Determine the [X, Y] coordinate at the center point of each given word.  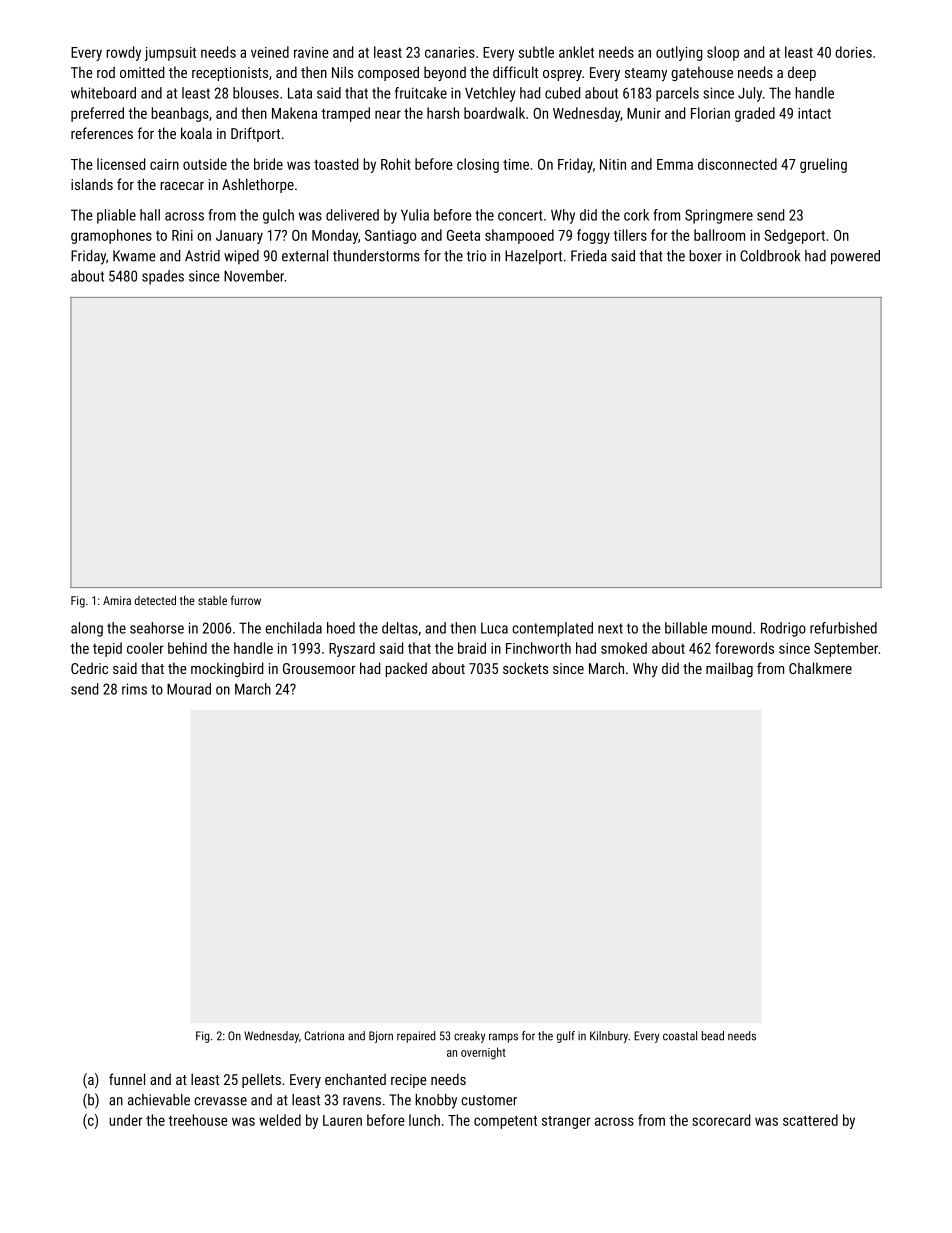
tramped [345, 114]
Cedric [89, 668]
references [102, 133]
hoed [341, 628]
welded [280, 1120]
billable [686, 628]
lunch [424, 1120]
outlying [679, 53]
